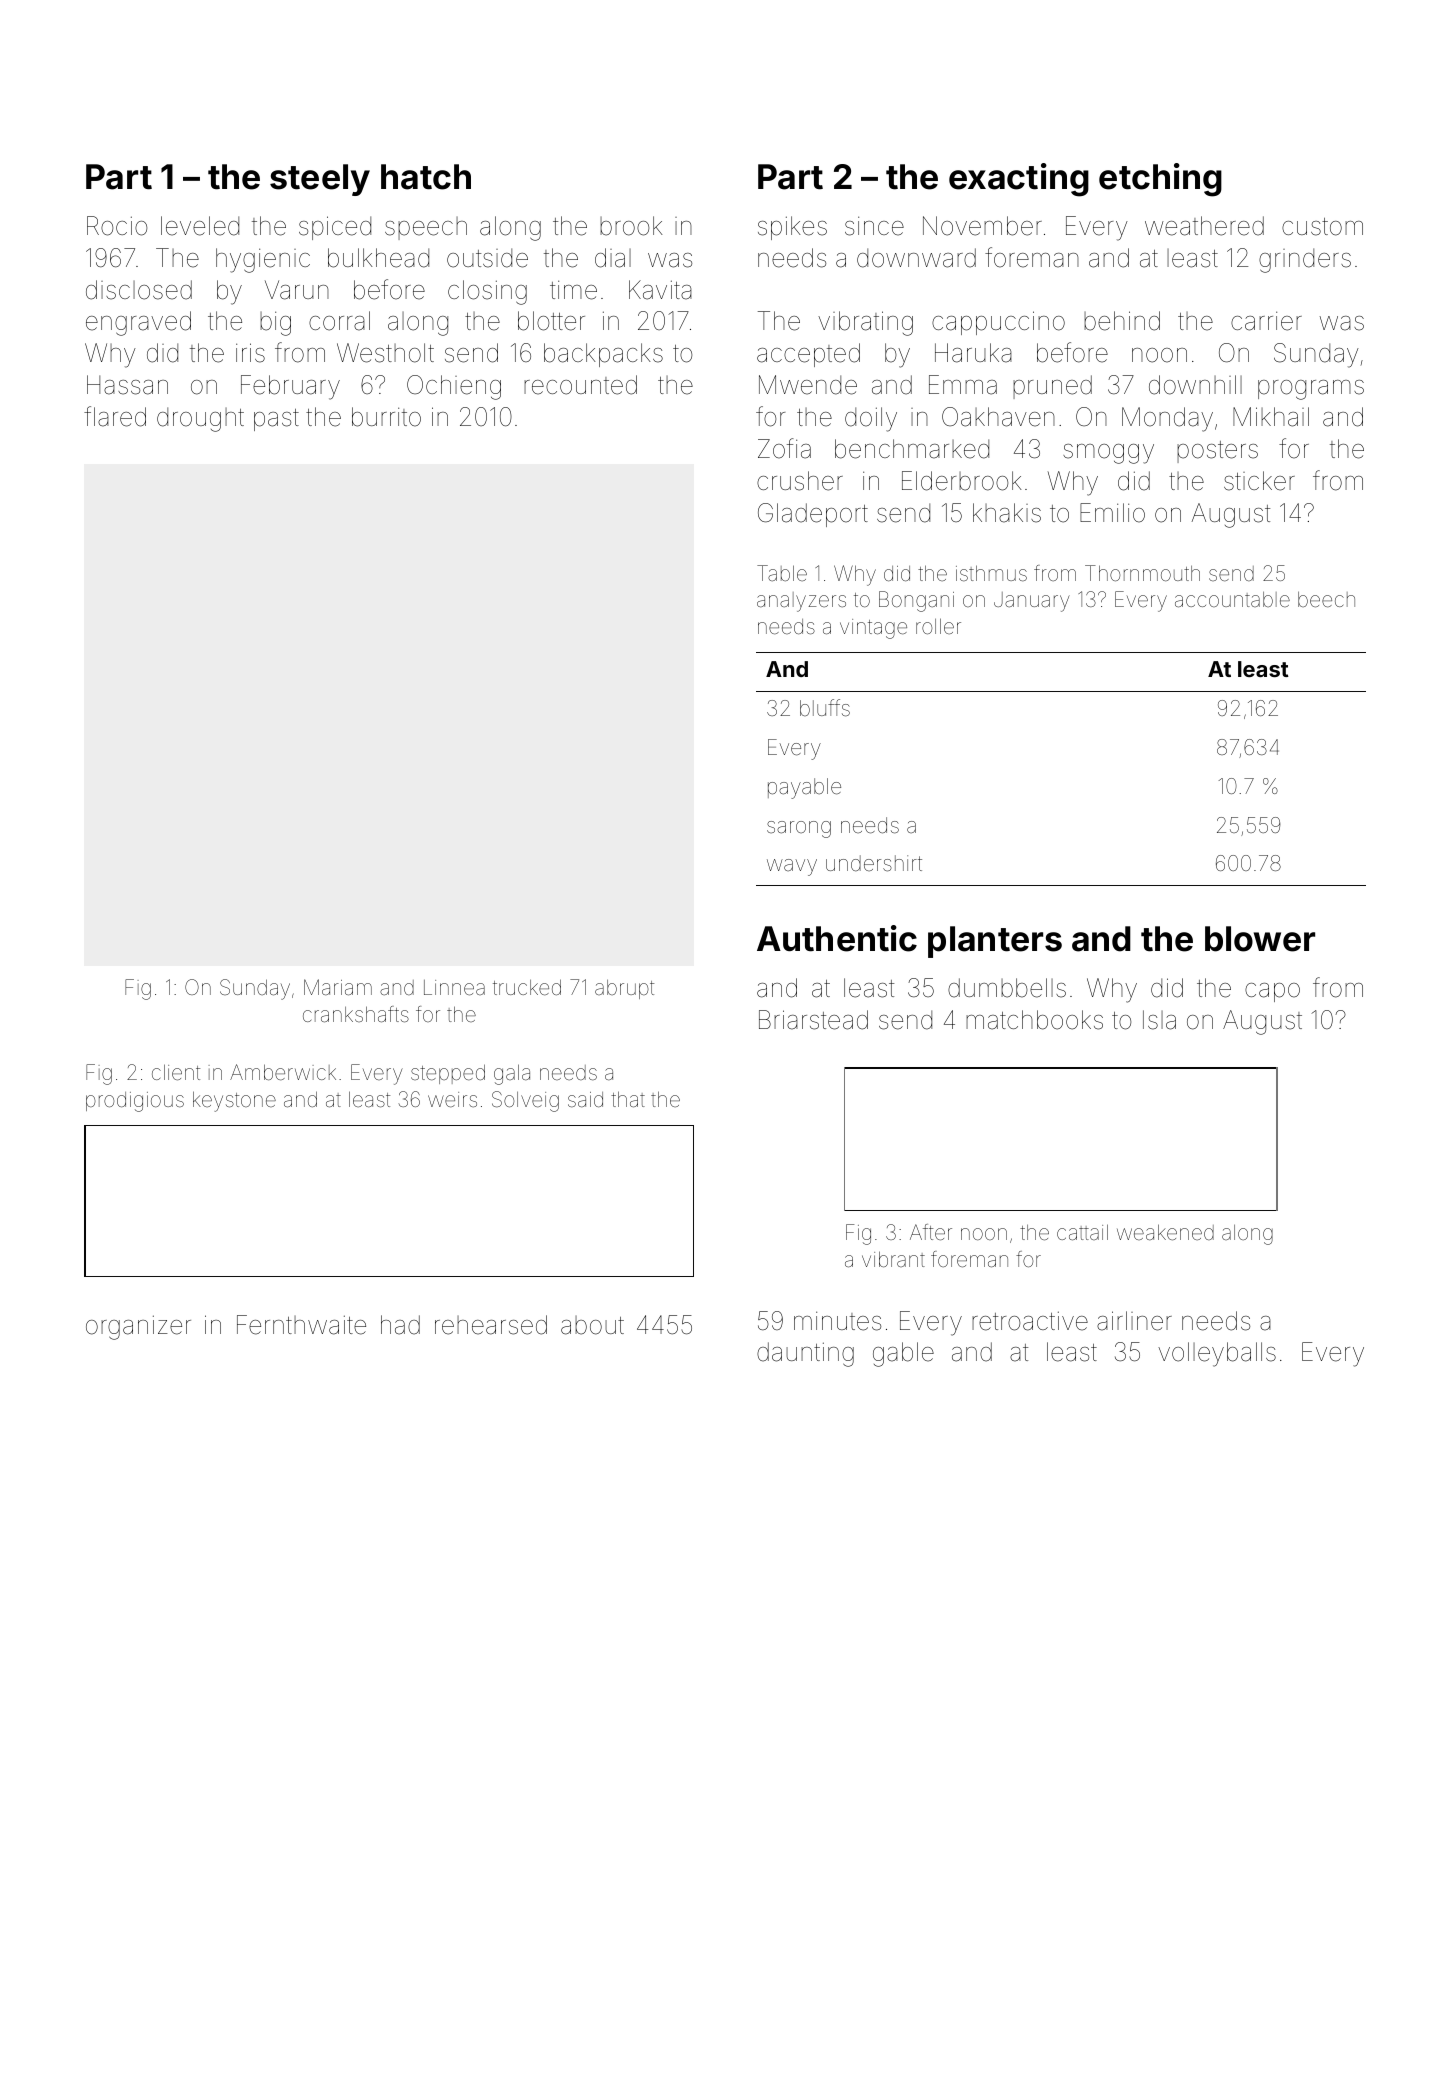  What do you see at coordinates (386, 417) in the document?
I see `burrito` at bounding box center [386, 417].
